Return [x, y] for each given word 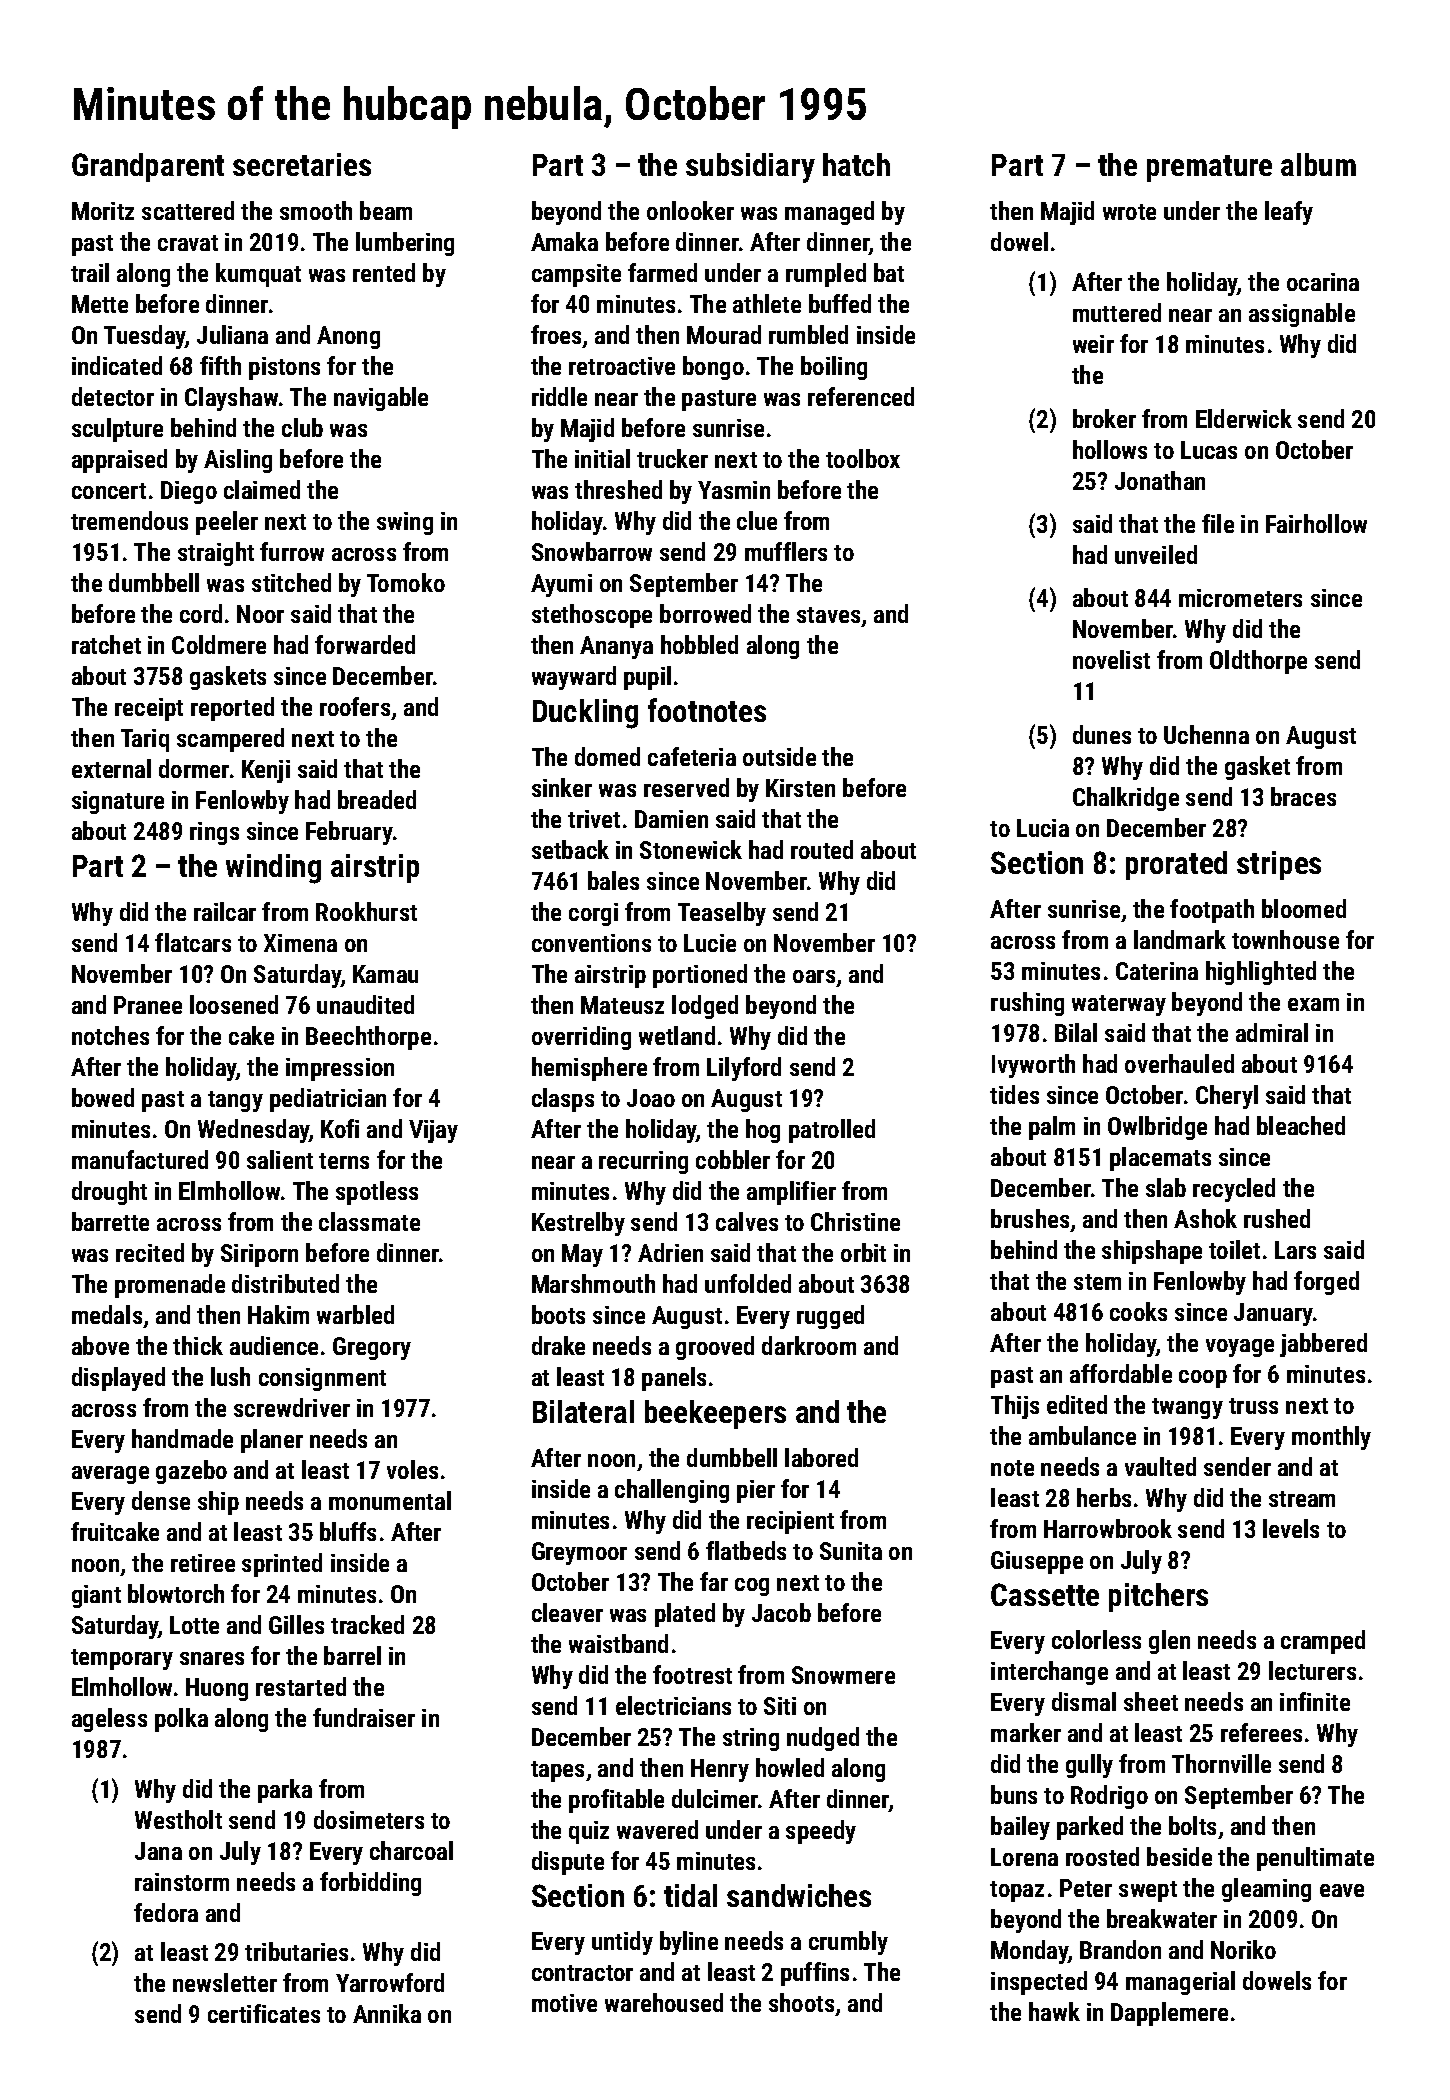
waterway [1119, 1005]
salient [280, 1159]
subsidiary [750, 168]
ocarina [1323, 282]
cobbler [733, 1159]
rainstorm [182, 1882]
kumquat [258, 275]
